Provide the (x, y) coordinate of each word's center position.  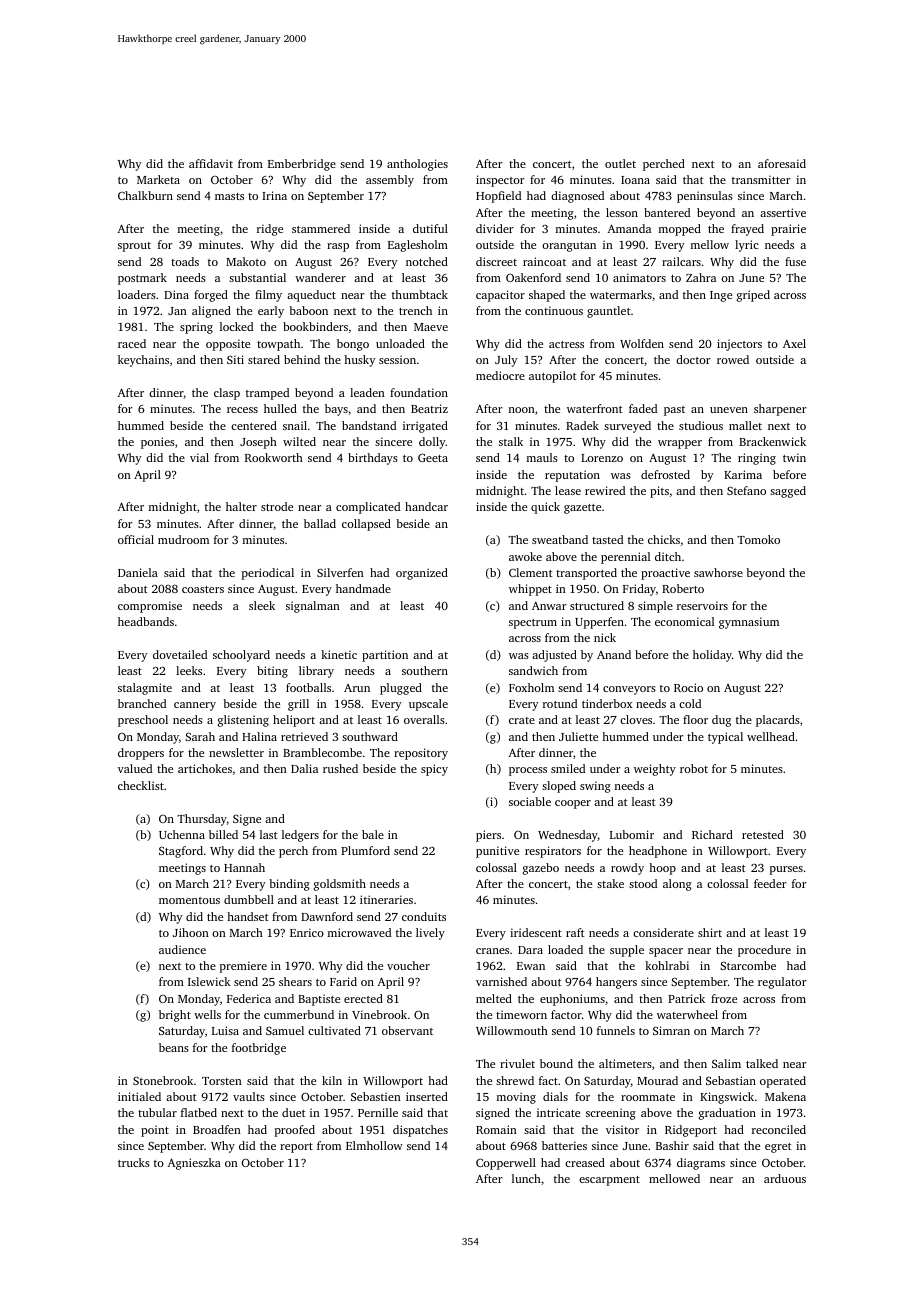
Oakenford (533, 277)
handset (248, 916)
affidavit (211, 163)
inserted (427, 1096)
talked (762, 1063)
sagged (788, 492)
